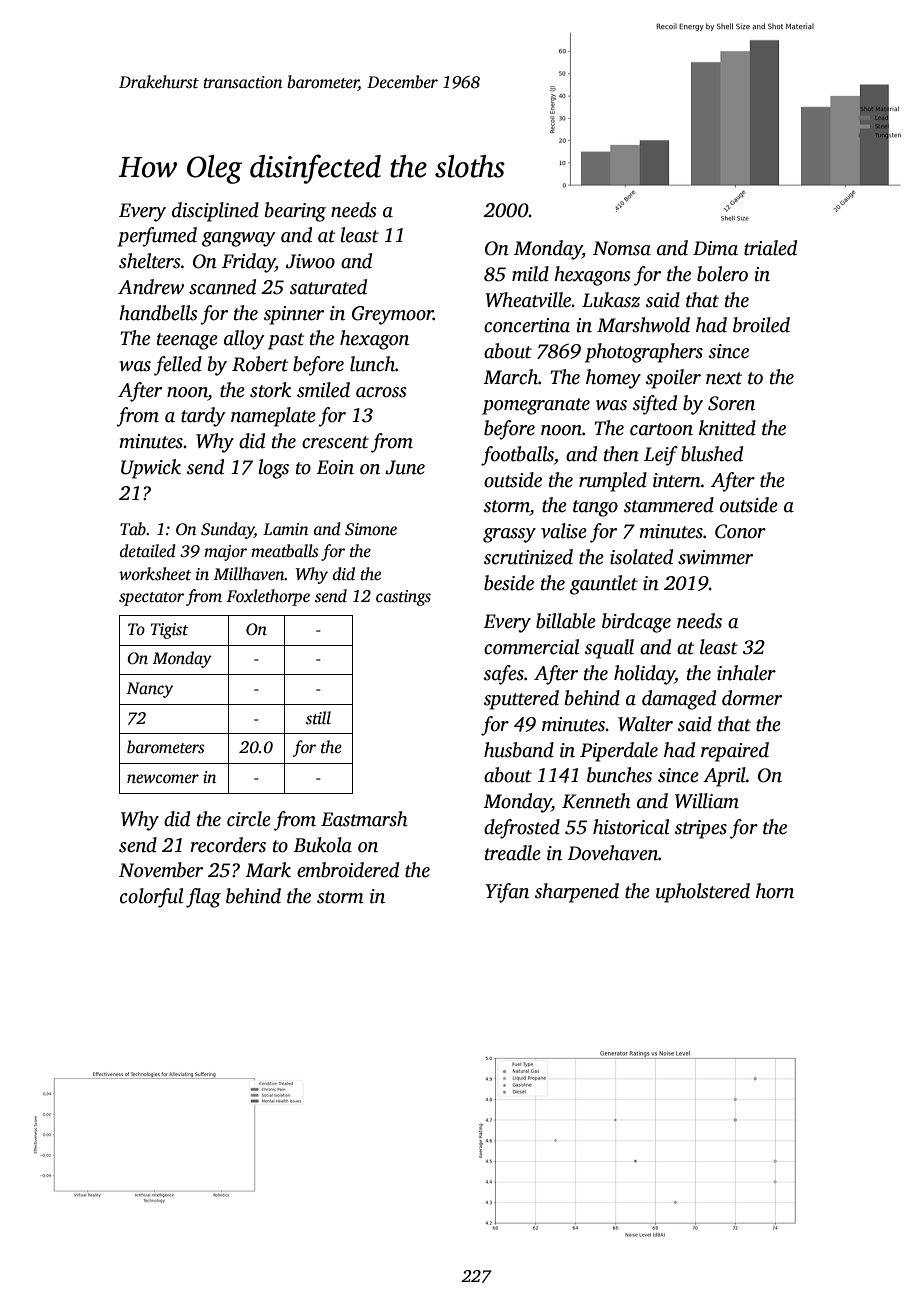 The width and height of the screenshot is (924, 1314). I want to click on tardy, so click(203, 417).
